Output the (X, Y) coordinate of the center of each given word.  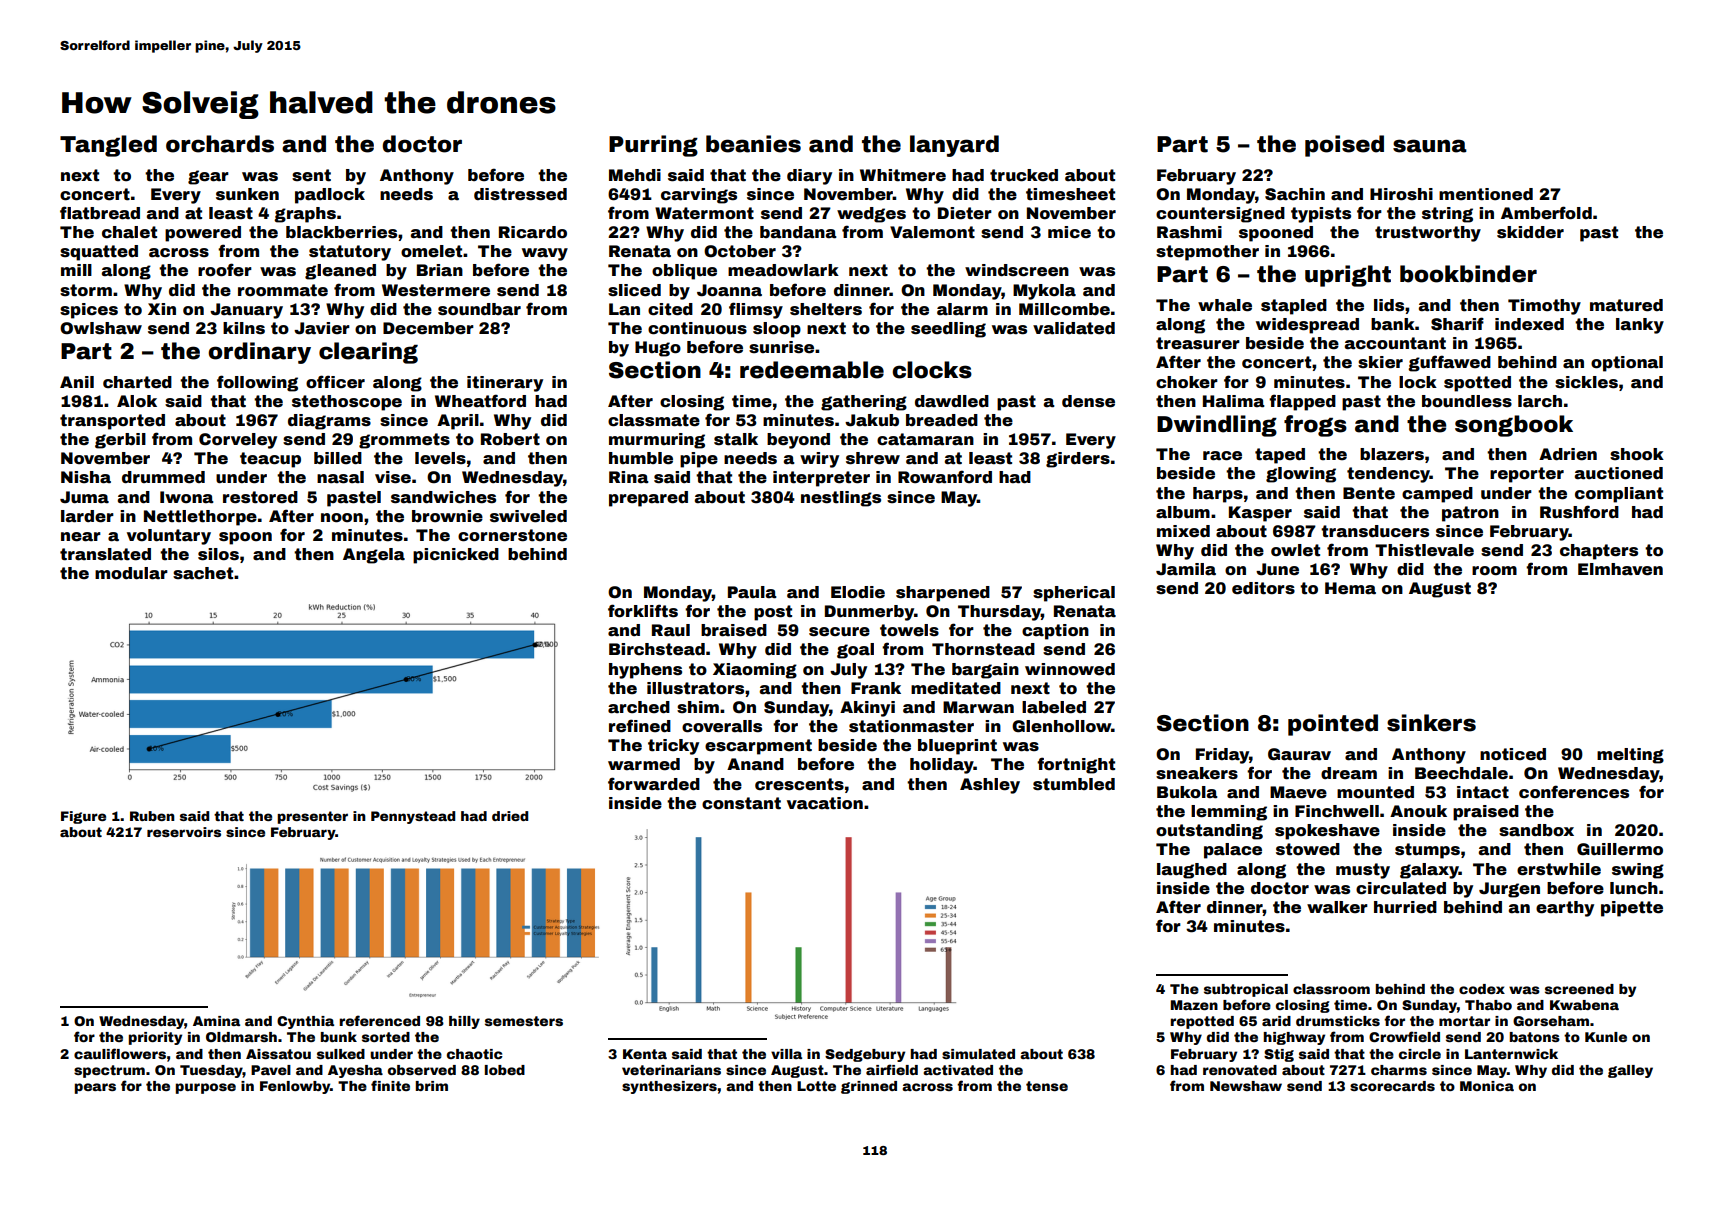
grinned (869, 1087)
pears (95, 1088)
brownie (447, 516)
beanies (753, 144)
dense (1088, 401)
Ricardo (533, 232)
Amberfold (1546, 213)
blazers (1392, 454)
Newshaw (1246, 1086)
